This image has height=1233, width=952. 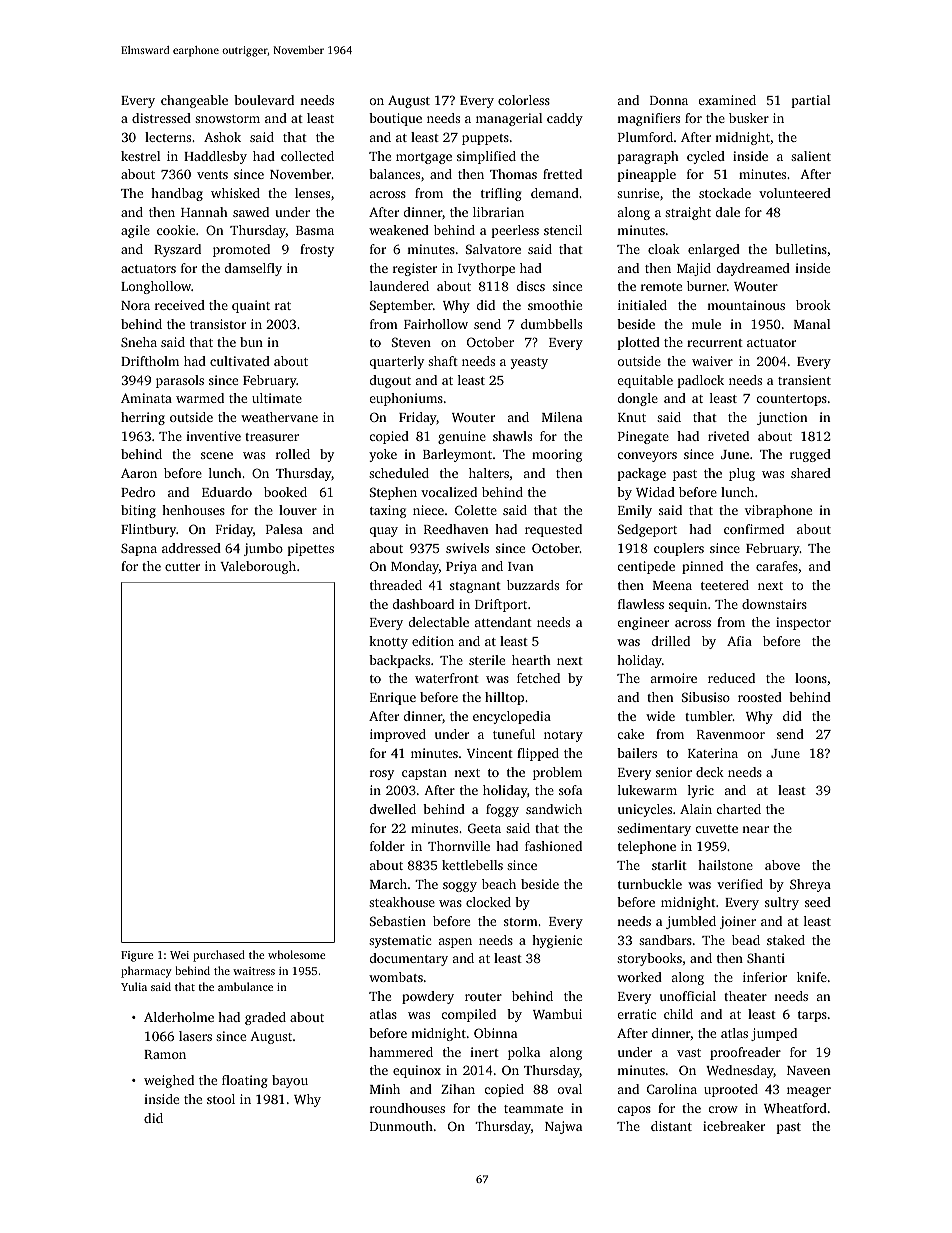 I want to click on examined, so click(x=727, y=100).
